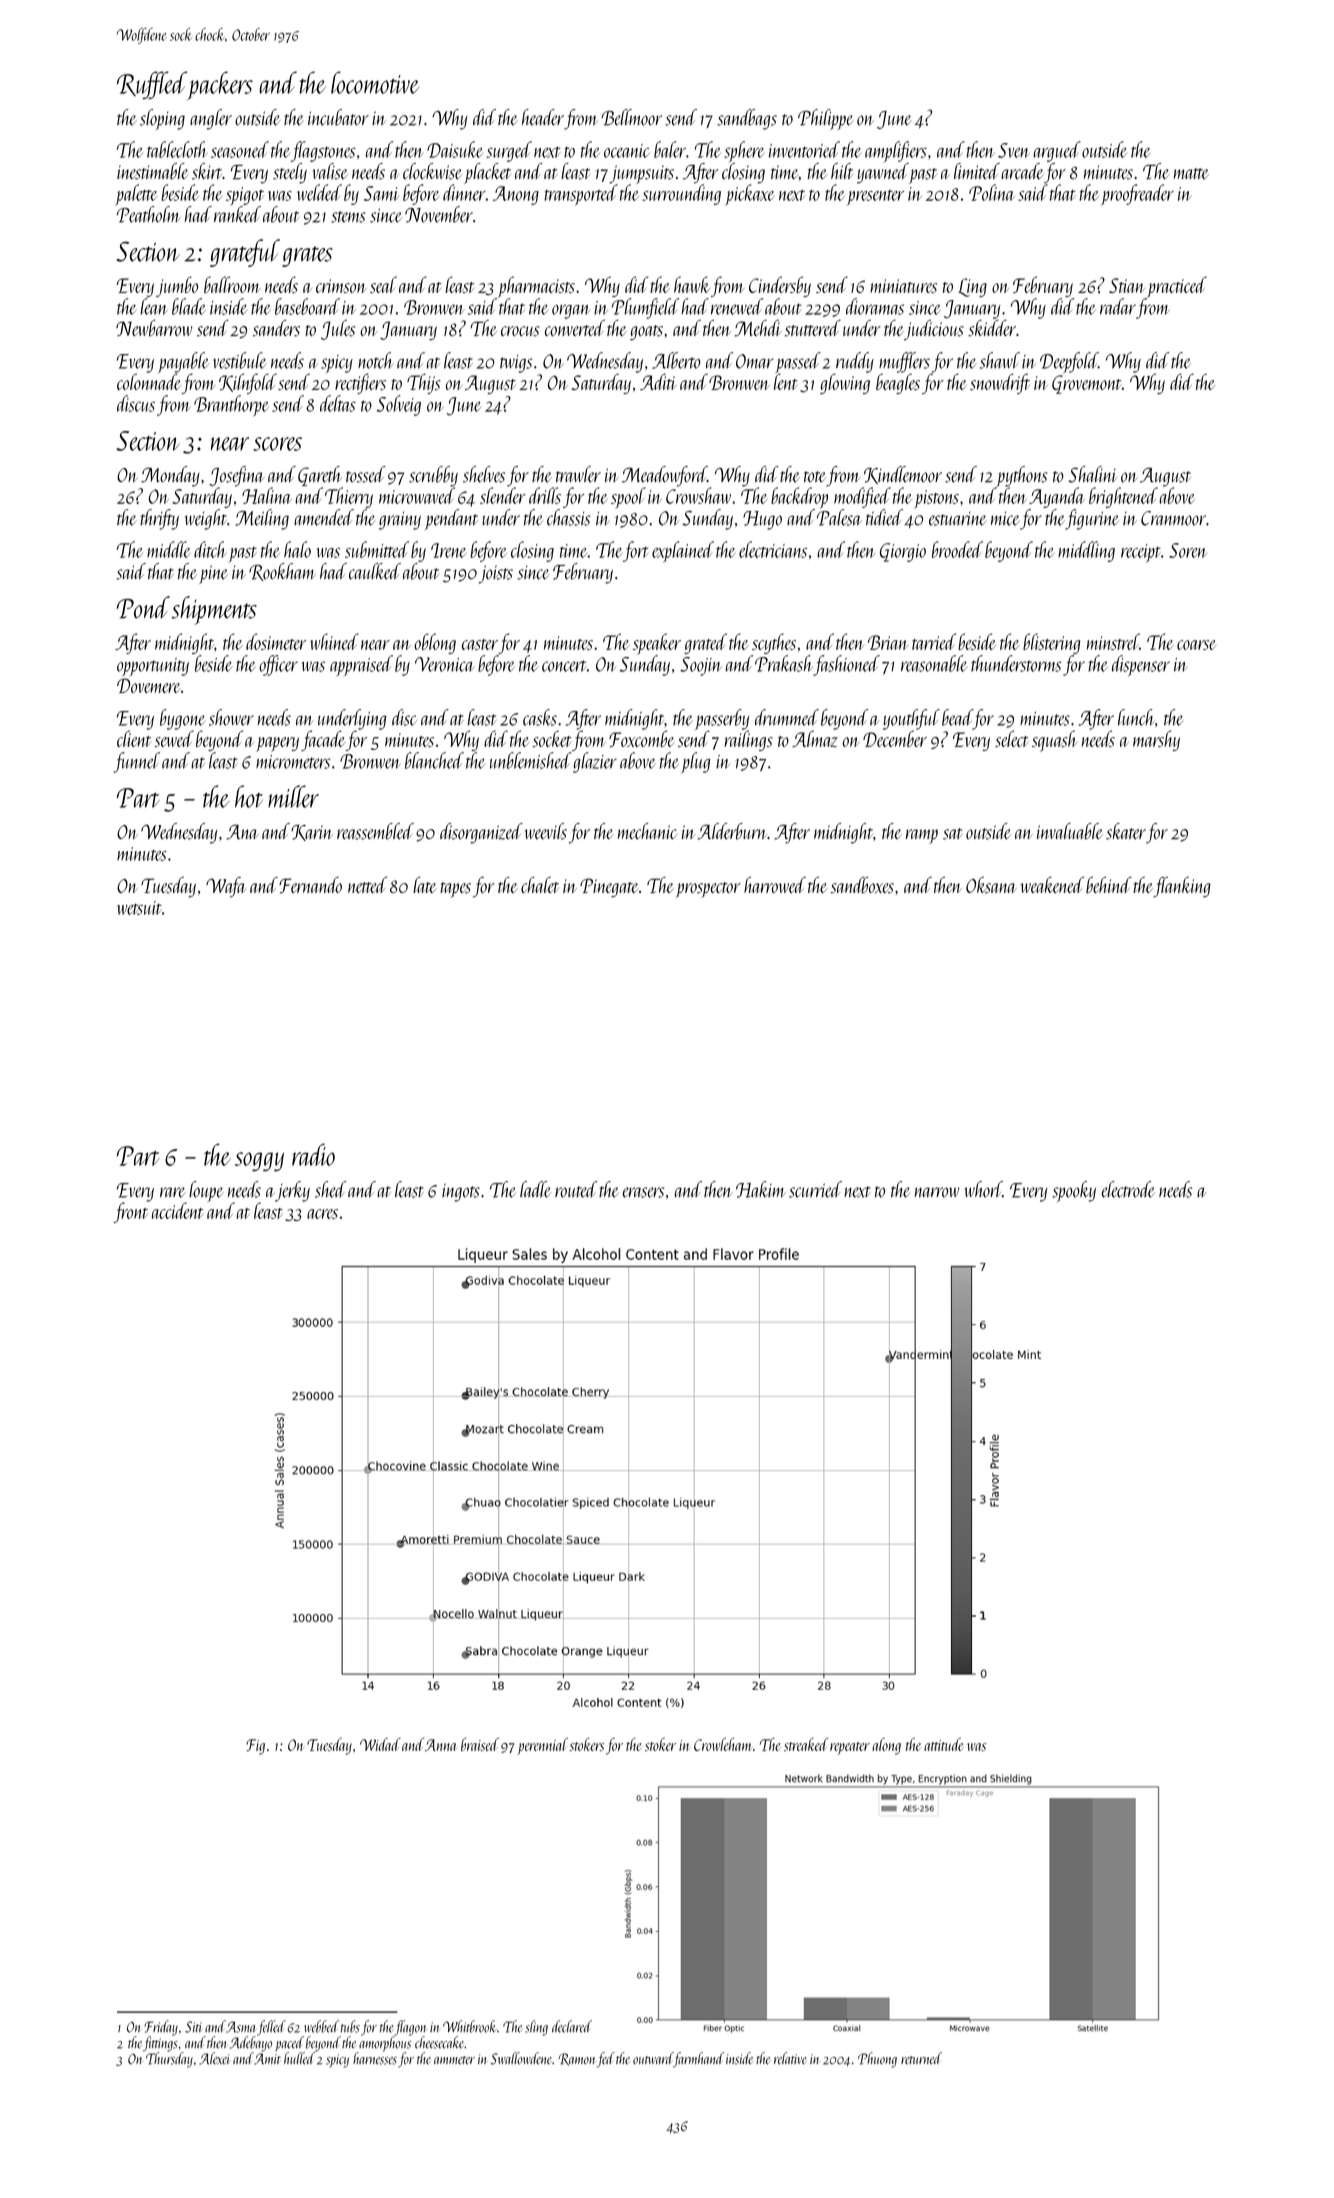 This screenshot has width=1334, height=2198. Describe the element at coordinates (535, 1189) in the screenshot. I see `ladle` at that location.
